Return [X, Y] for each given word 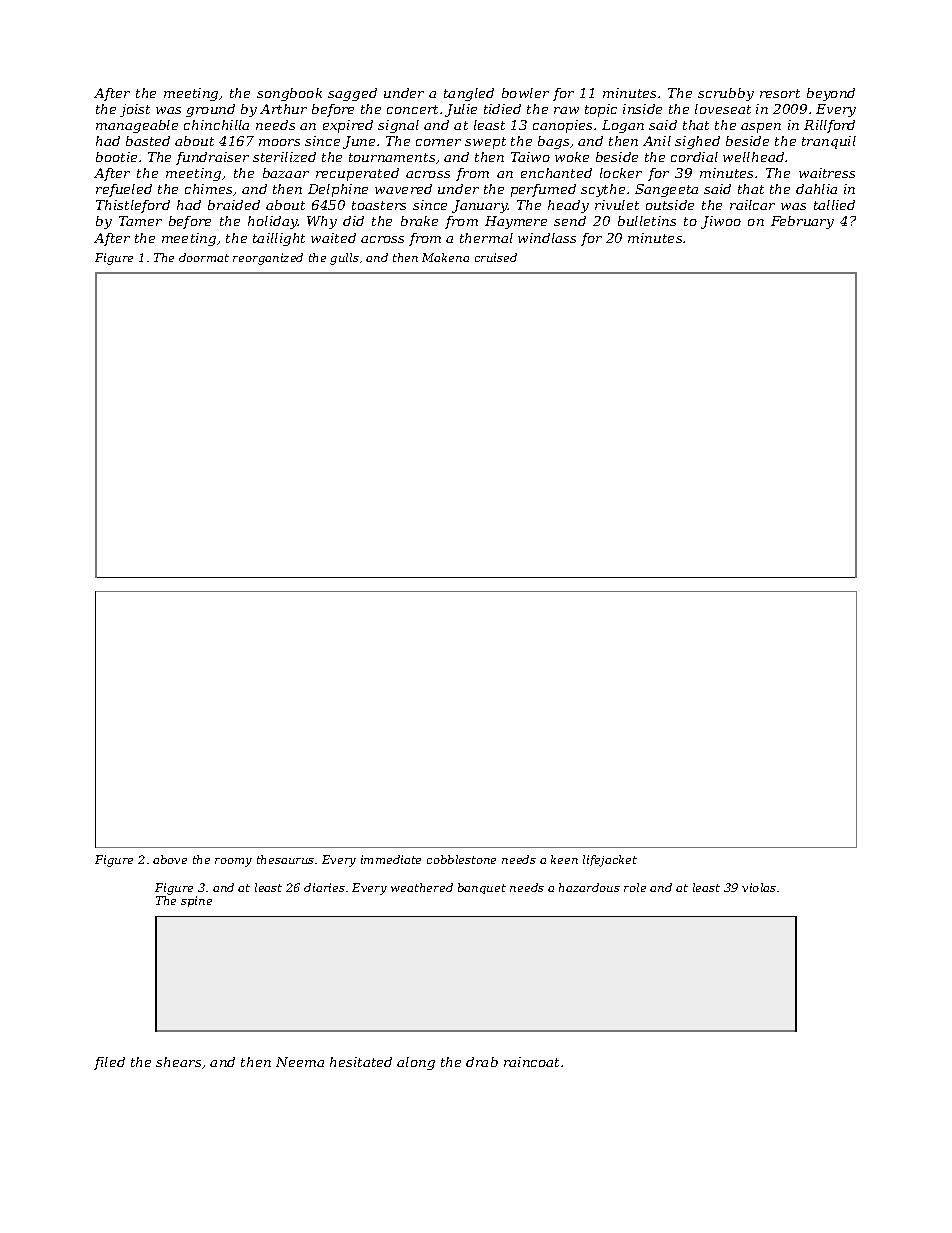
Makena [445, 257]
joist [135, 110]
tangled [469, 94]
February [802, 222]
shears [178, 1062]
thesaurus [285, 859]
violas [759, 887]
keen [564, 859]
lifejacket [610, 861]
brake [419, 221]
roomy [233, 862]
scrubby [726, 94]
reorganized [268, 259]
